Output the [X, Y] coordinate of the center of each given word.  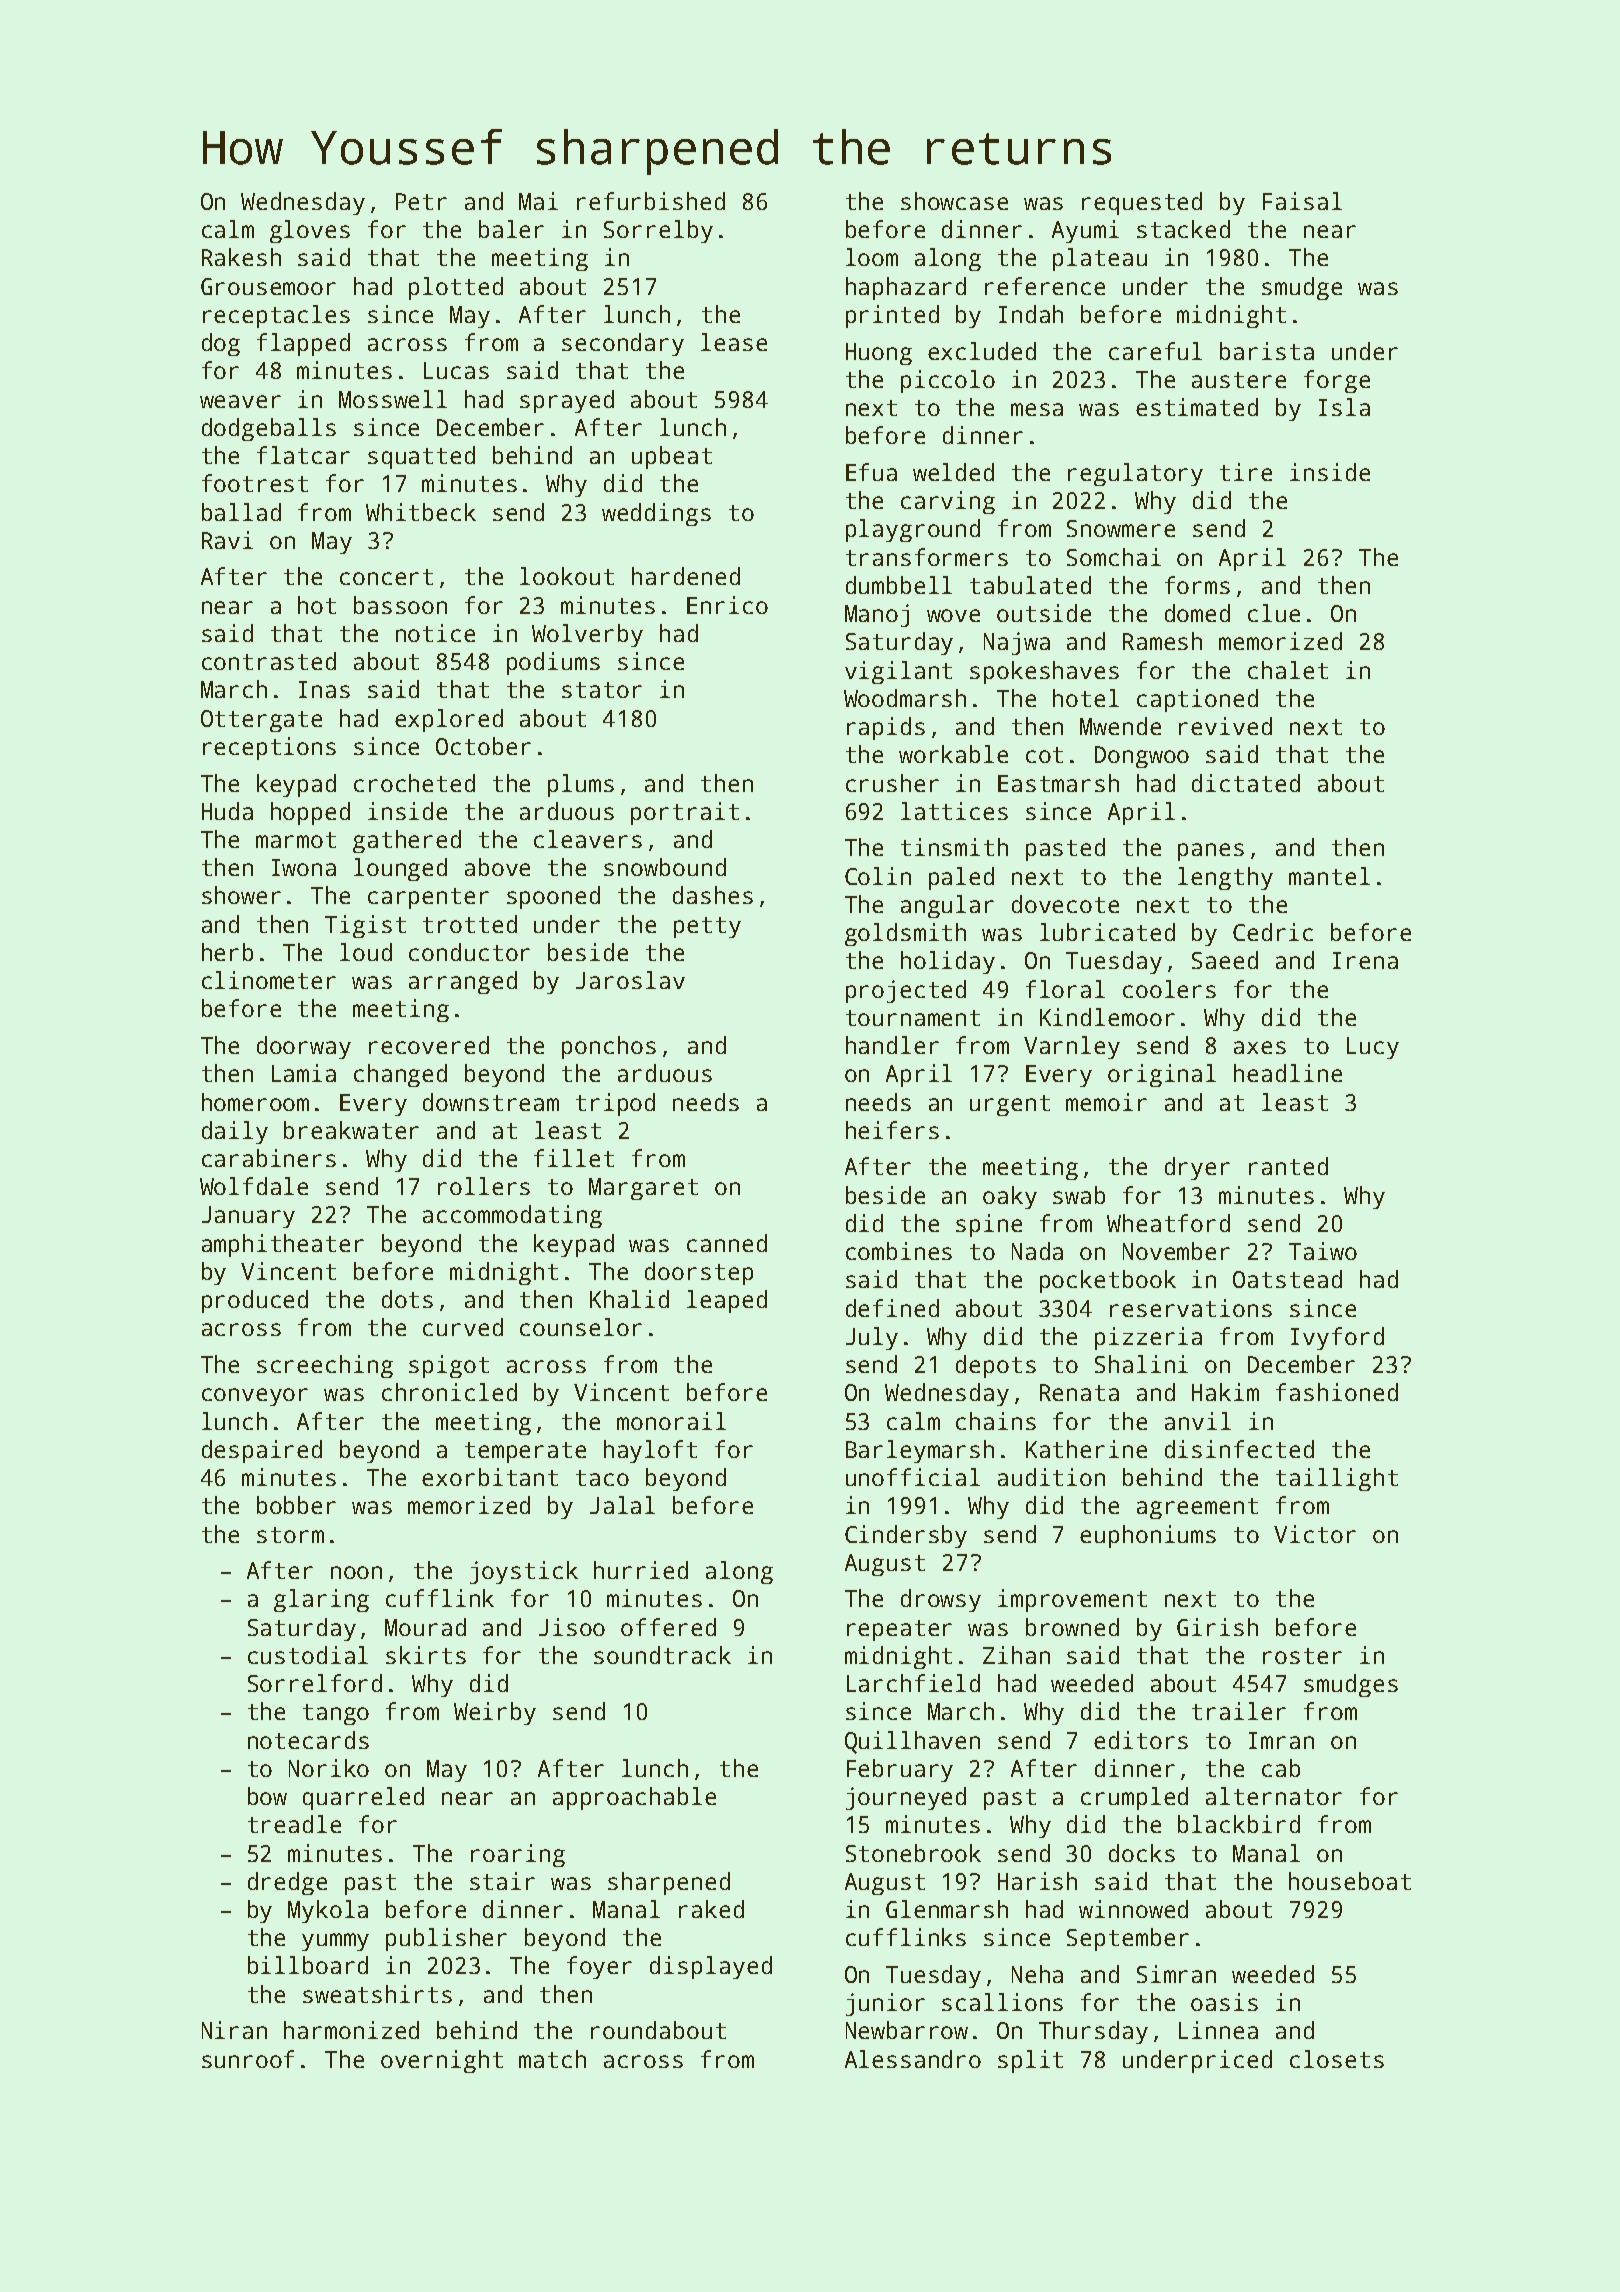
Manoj [877, 615]
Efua [871, 472]
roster [1302, 1656]
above [497, 867]
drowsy [941, 1600]
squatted [421, 457]
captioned [1197, 700]
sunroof [248, 2059]
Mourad [425, 1627]
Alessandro [913, 2059]
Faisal [1302, 201]
